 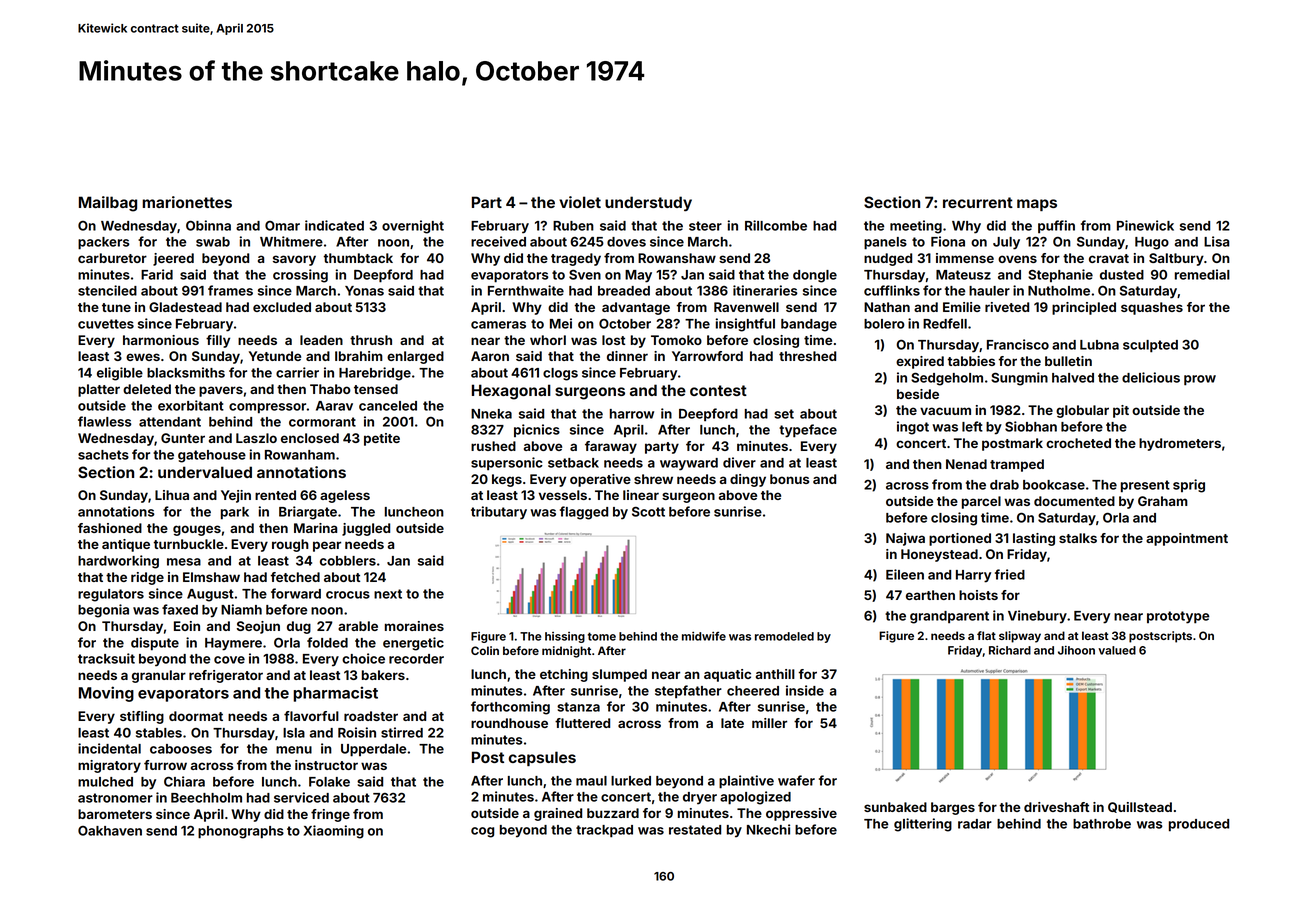 I want to click on sachets, so click(x=103, y=455).
